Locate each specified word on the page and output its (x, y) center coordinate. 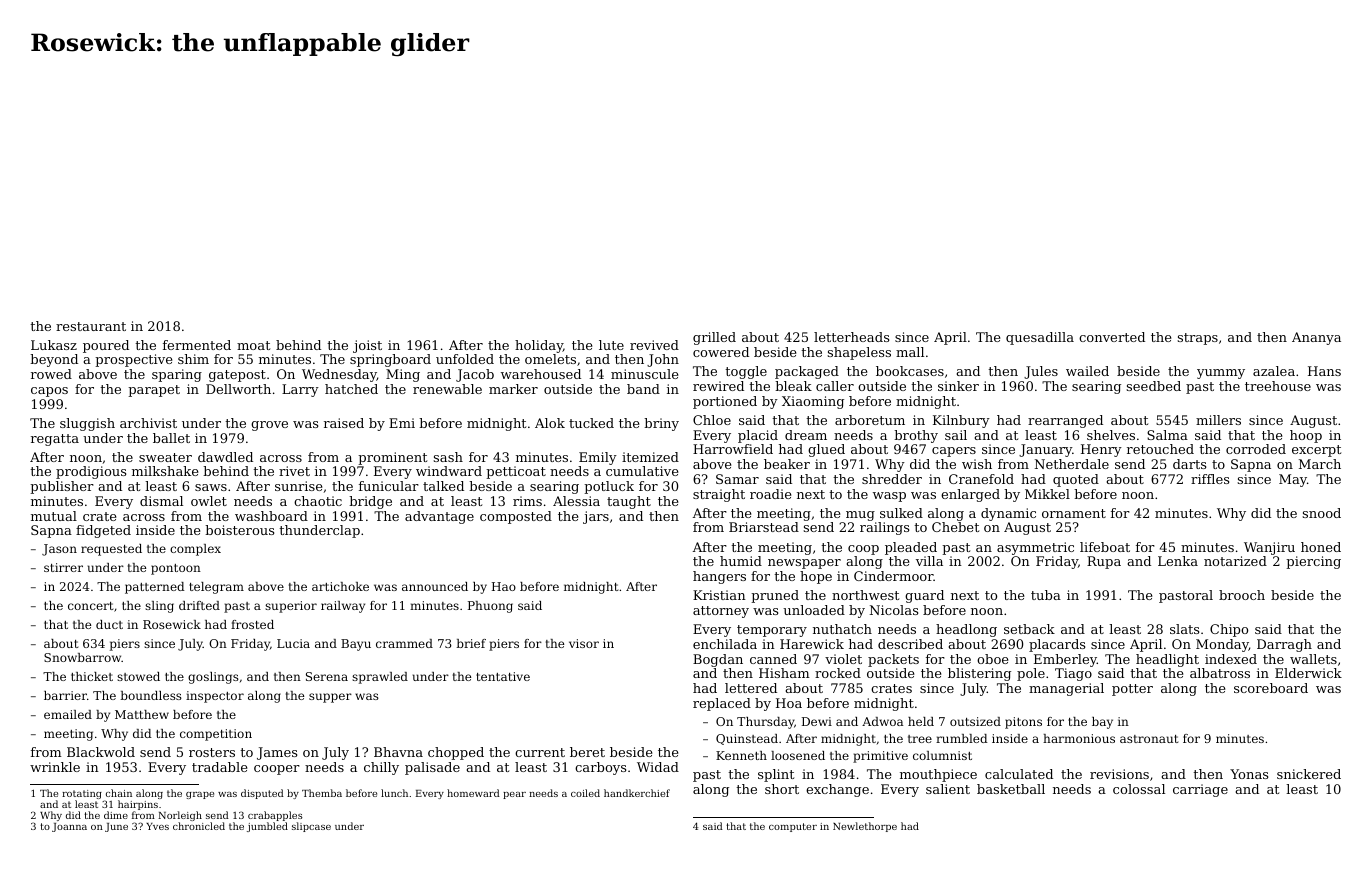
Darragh (1284, 645)
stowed (138, 676)
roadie (770, 494)
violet (843, 659)
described (910, 644)
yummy (1221, 374)
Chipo (1229, 630)
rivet (294, 471)
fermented (197, 345)
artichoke (340, 586)
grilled (714, 338)
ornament (1074, 513)
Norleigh (180, 816)
